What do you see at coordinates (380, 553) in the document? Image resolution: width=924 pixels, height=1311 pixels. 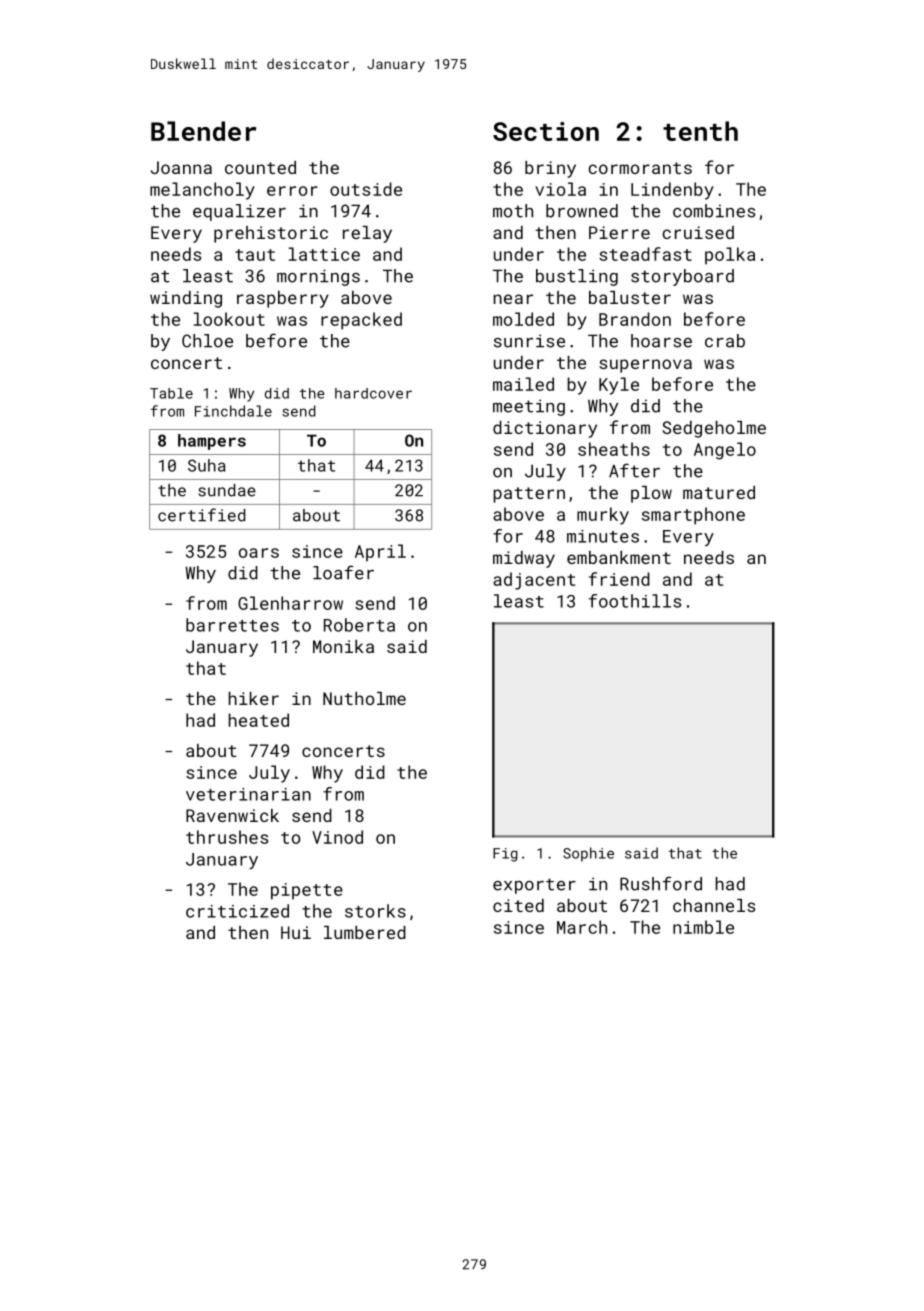 I see `April` at bounding box center [380, 553].
